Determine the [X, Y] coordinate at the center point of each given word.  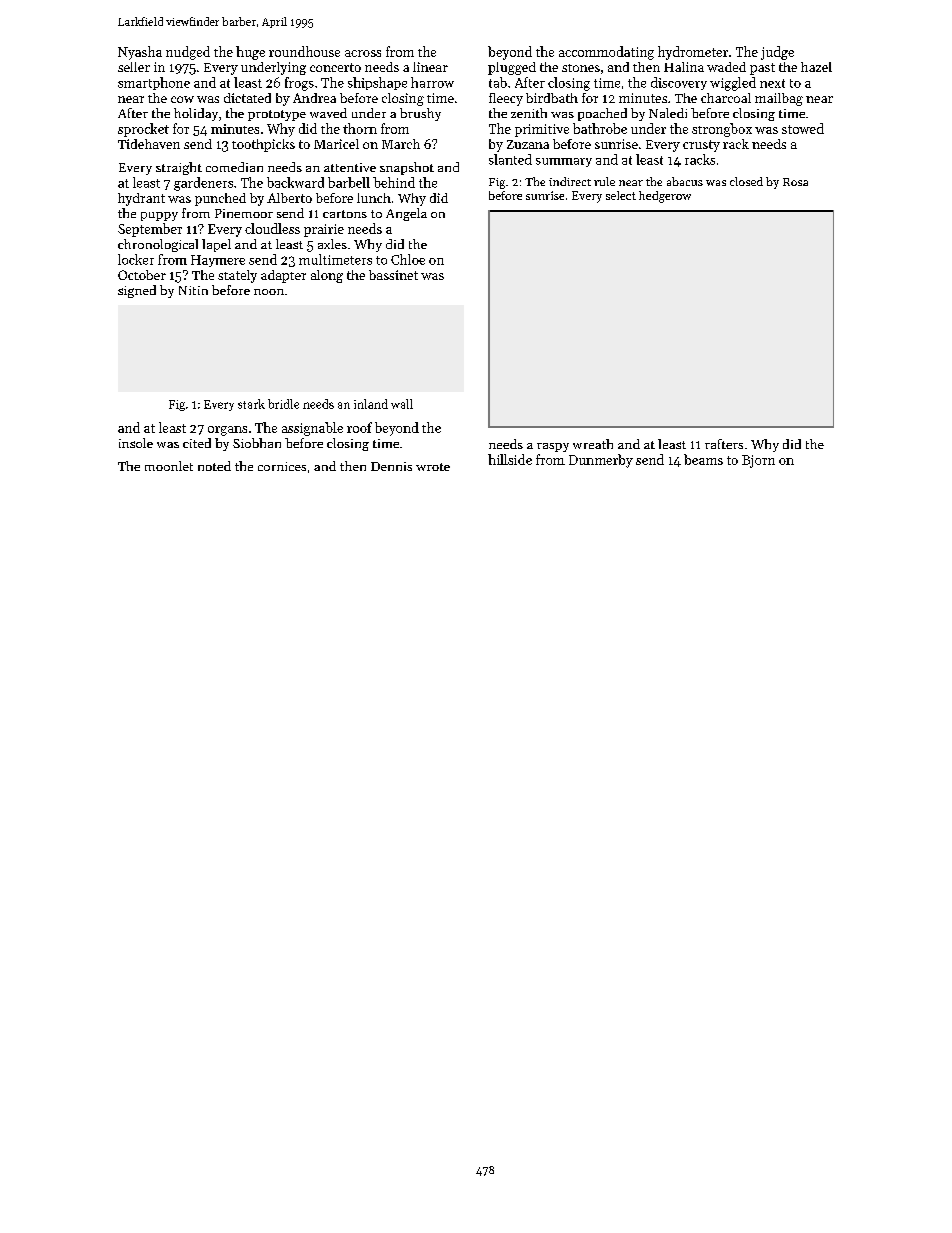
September [150, 230]
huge [250, 53]
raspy [553, 447]
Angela [406, 214]
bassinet [393, 275]
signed [137, 291]
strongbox [722, 130]
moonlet [169, 466]
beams [703, 459]
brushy [420, 114]
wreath [593, 444]
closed [746, 181]
